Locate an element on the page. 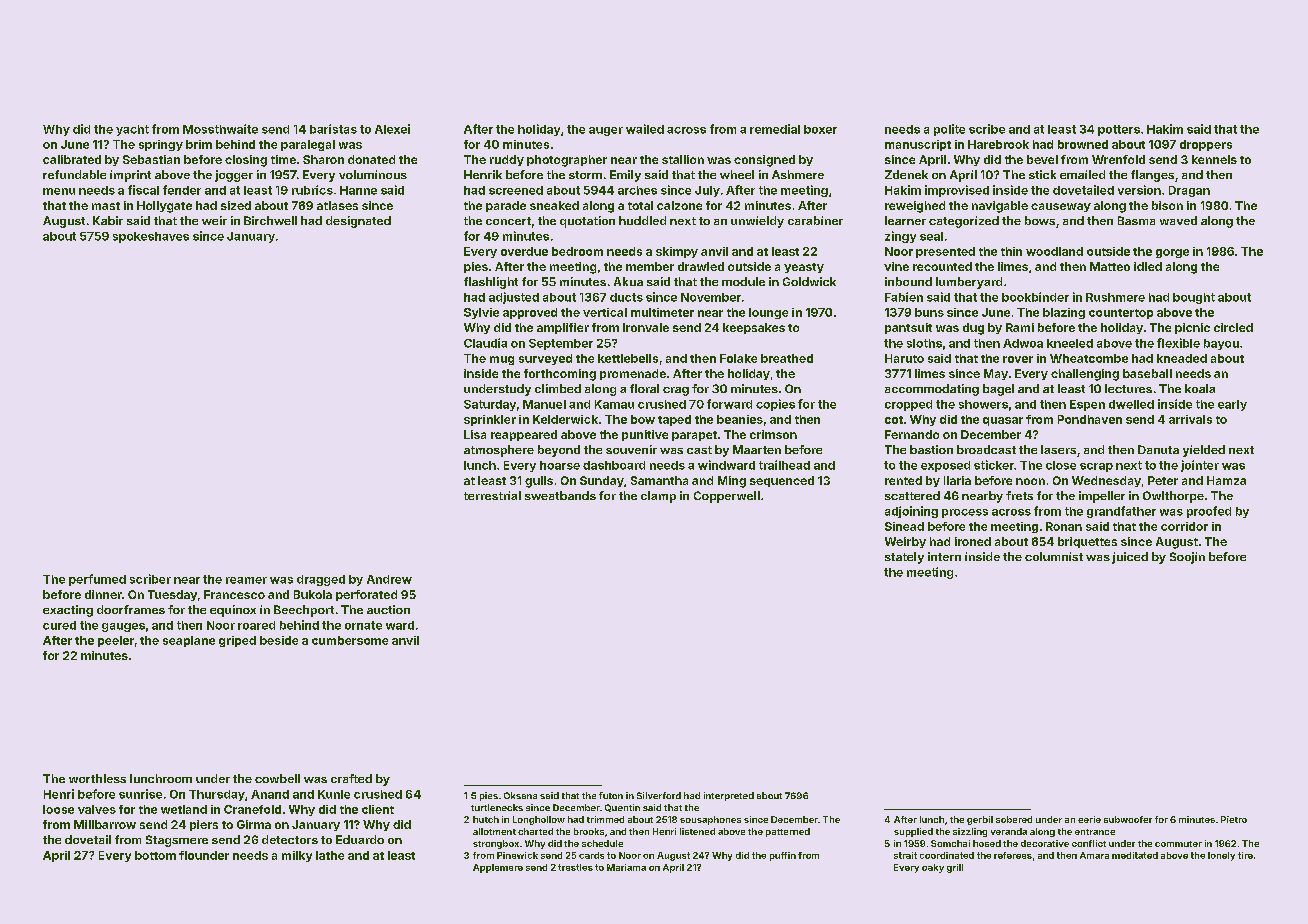 Image resolution: width=1308 pixels, height=924 pixels. September is located at coordinates (561, 344).
